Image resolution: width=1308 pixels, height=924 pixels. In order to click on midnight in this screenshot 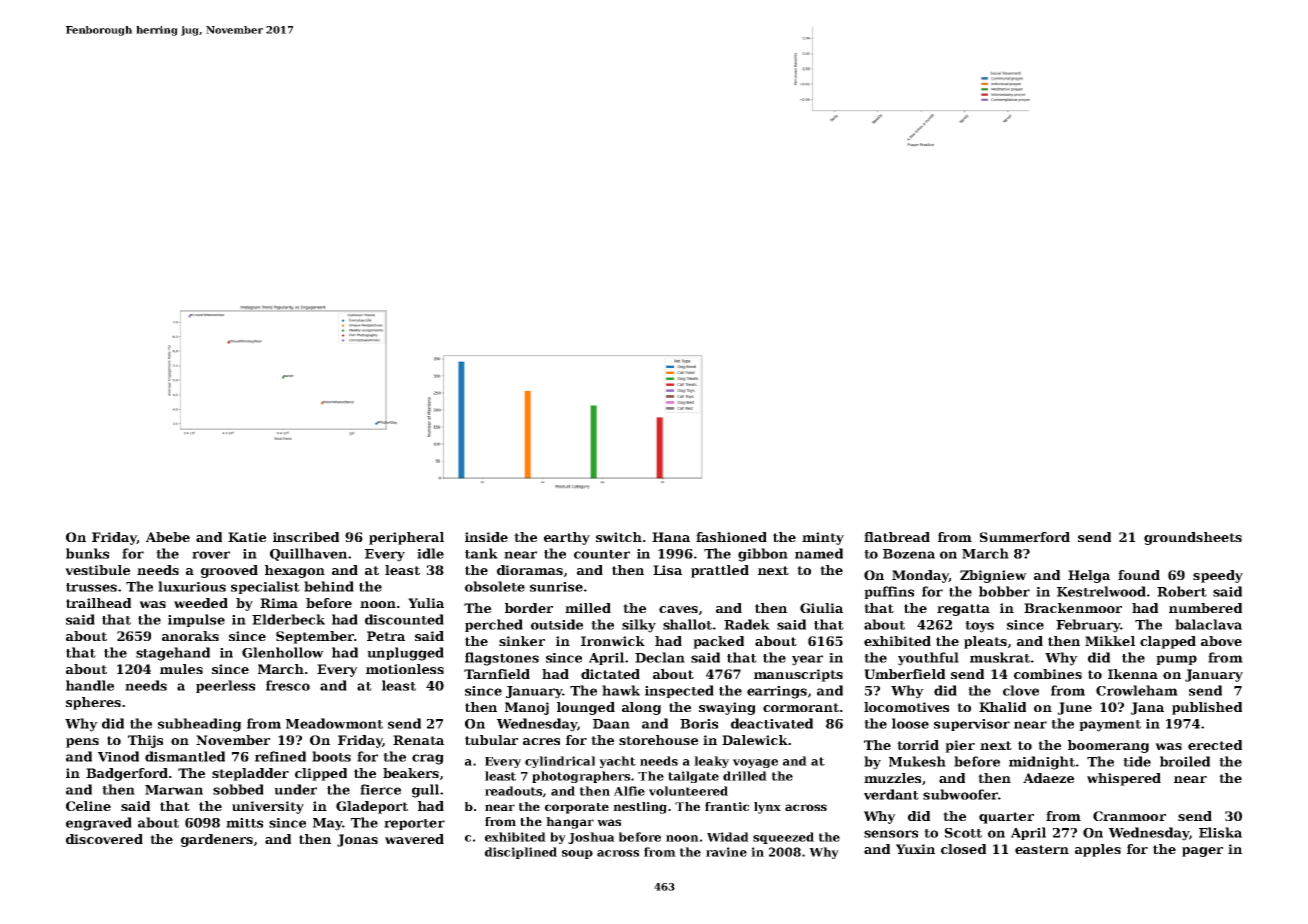, I will do `click(1042, 763)`.
